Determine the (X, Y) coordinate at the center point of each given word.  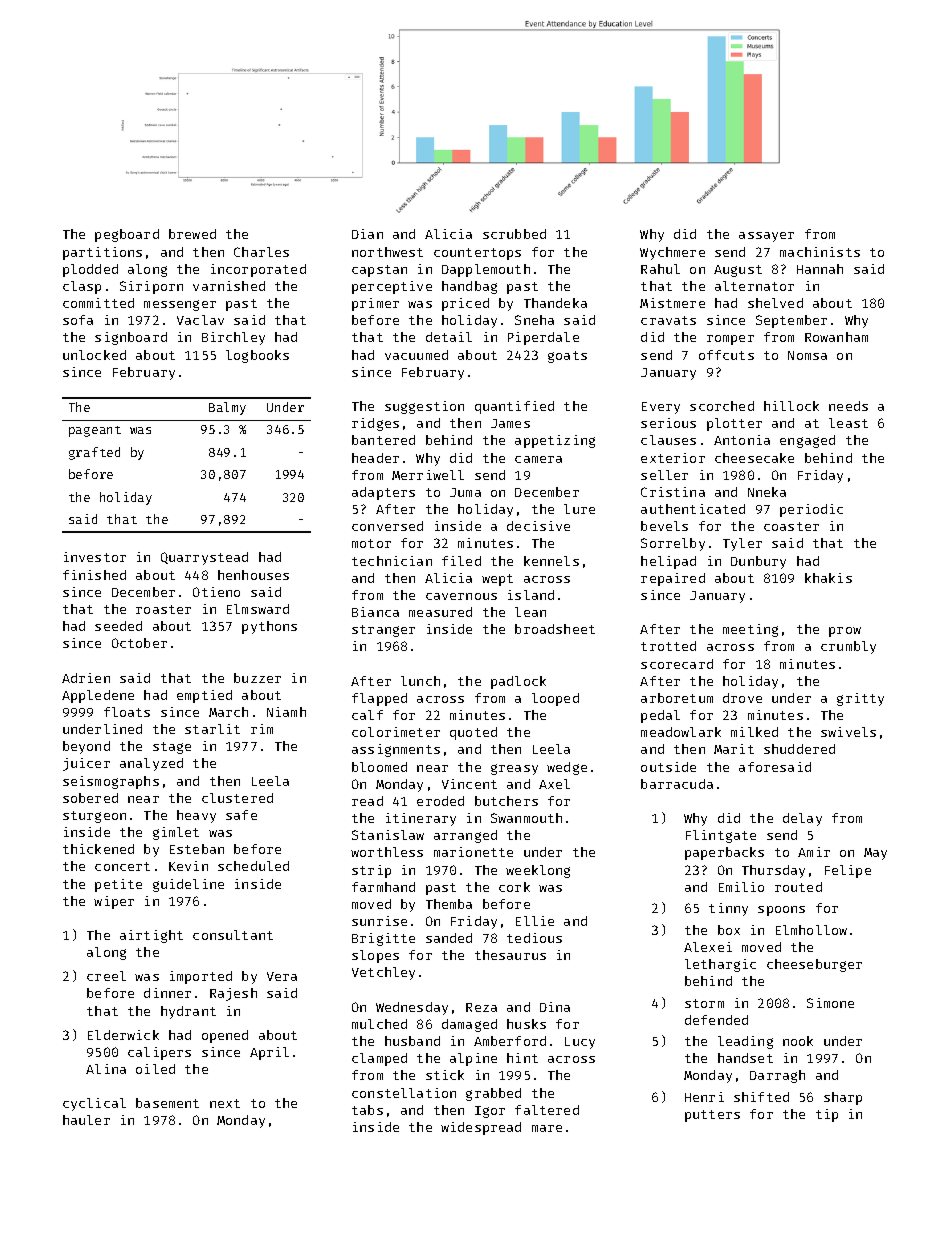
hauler (86, 1120)
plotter (734, 424)
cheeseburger (814, 965)
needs (848, 406)
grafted (94, 453)
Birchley (233, 338)
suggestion (424, 407)
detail (449, 337)
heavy (196, 816)
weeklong (538, 871)
